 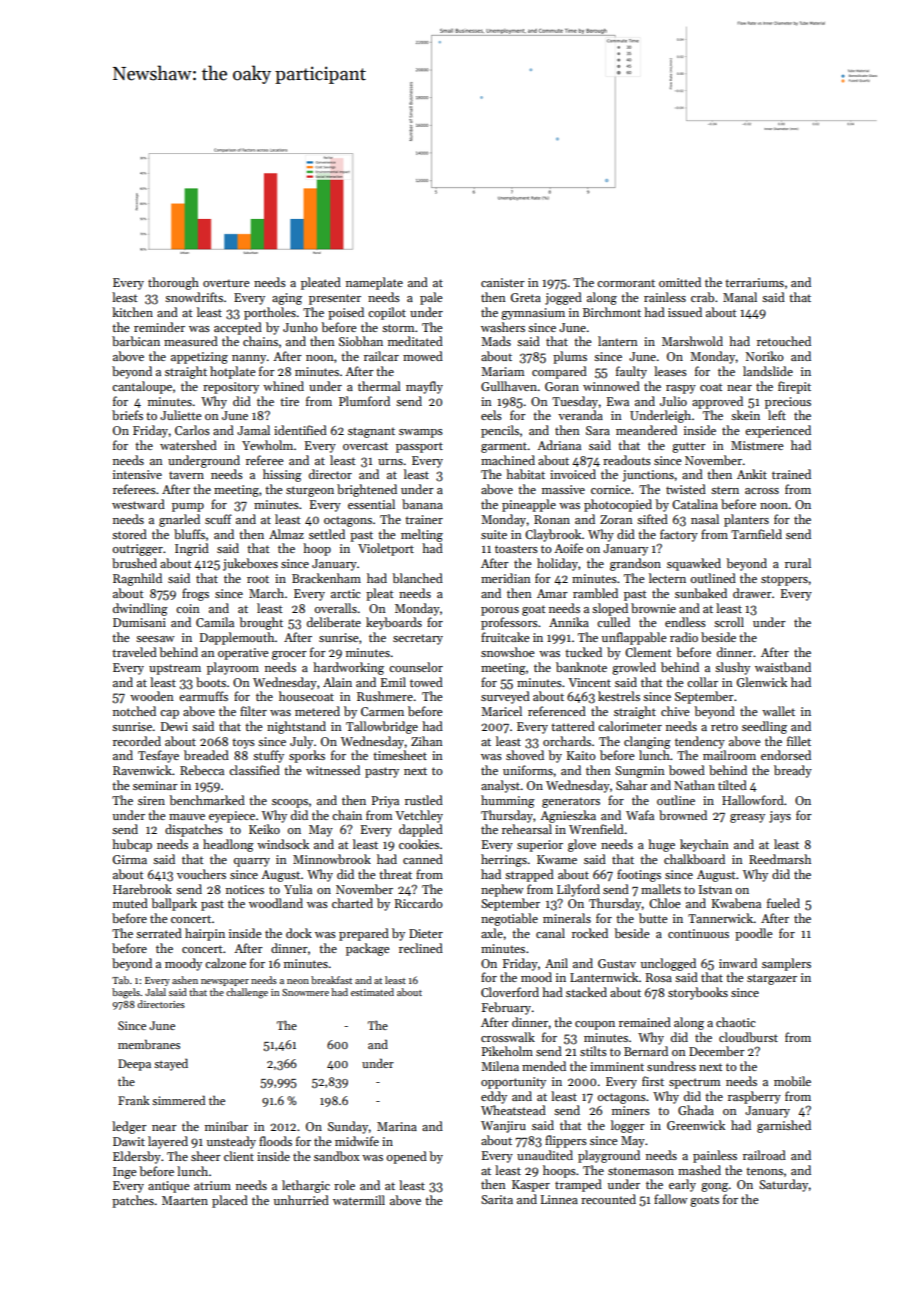 What do you see at coordinates (137, 1157) in the image?
I see `Eldersby` at bounding box center [137, 1157].
